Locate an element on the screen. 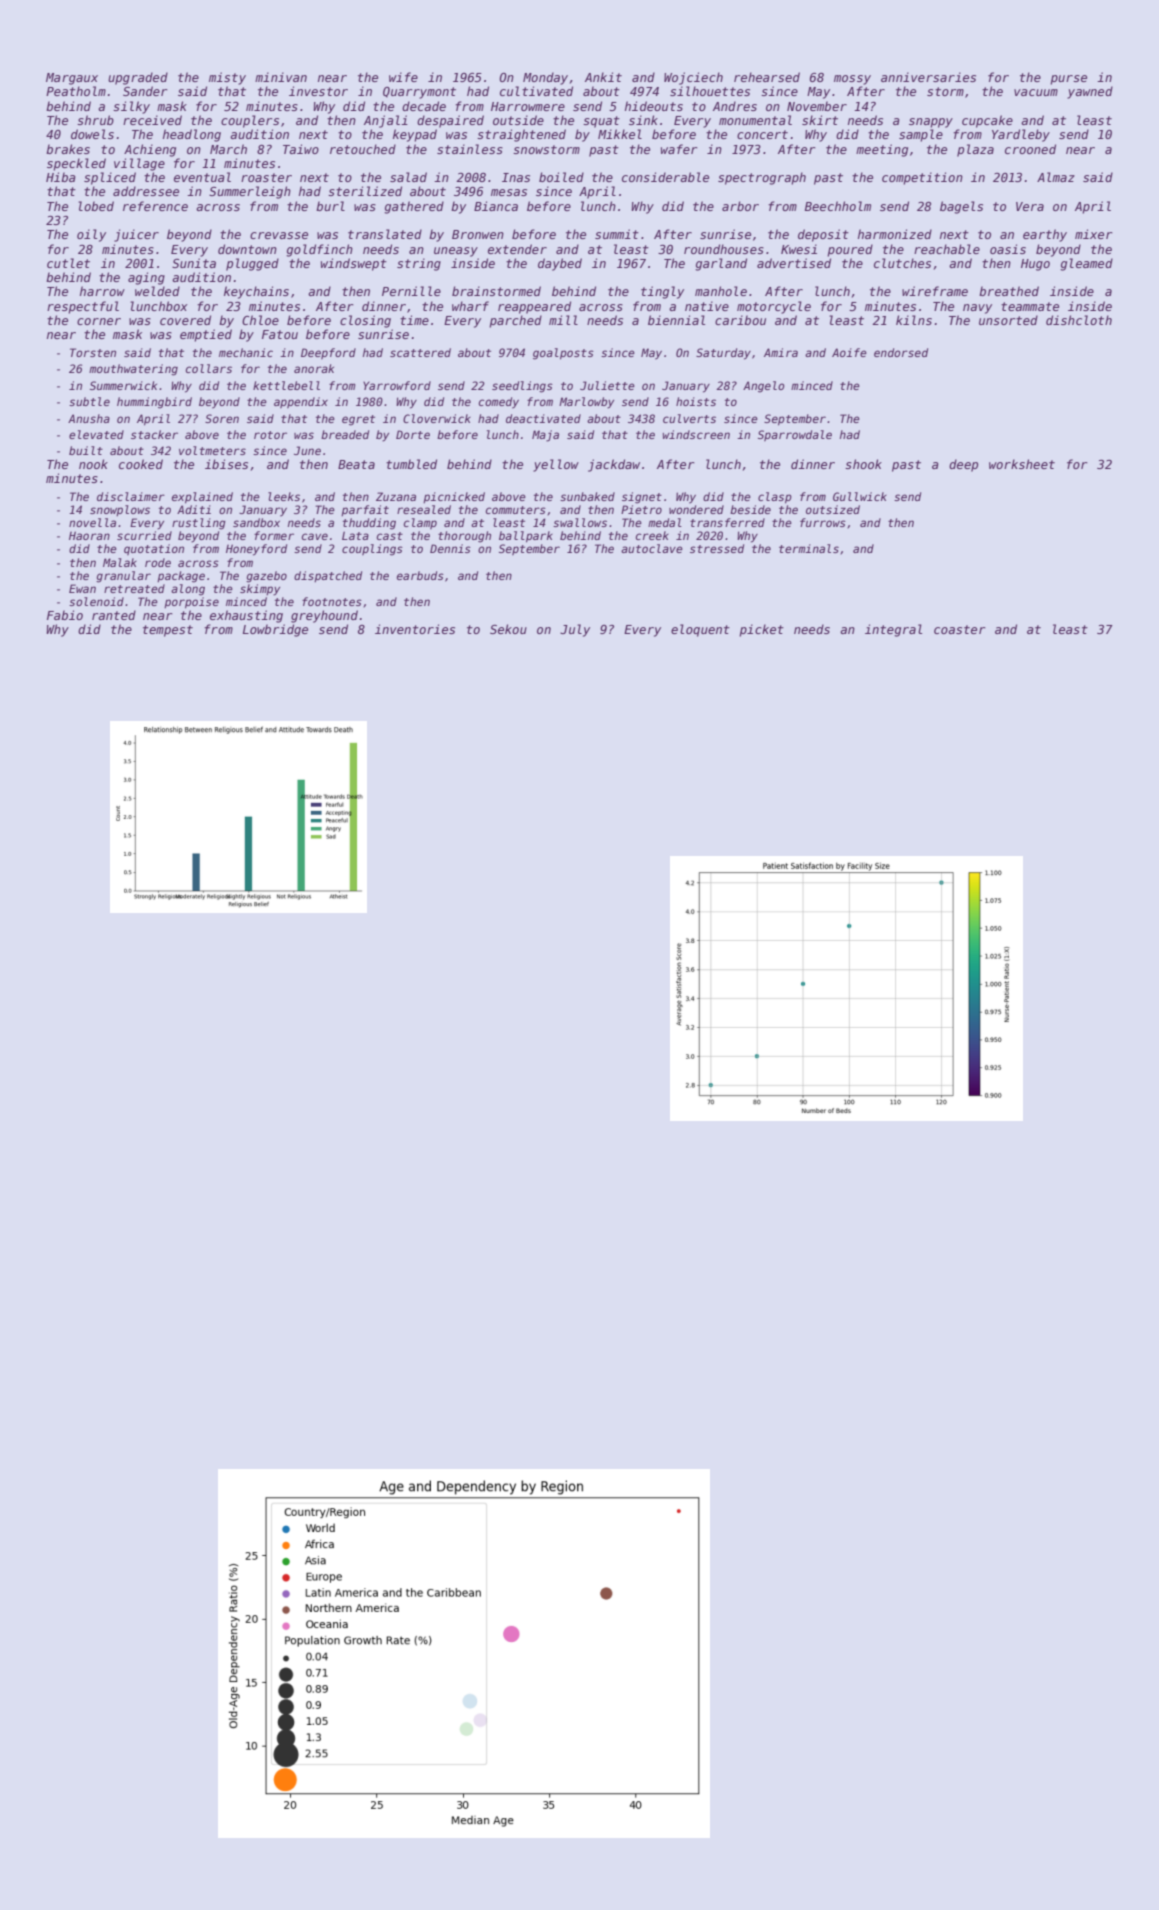  exhausting is located at coordinates (246, 616).
